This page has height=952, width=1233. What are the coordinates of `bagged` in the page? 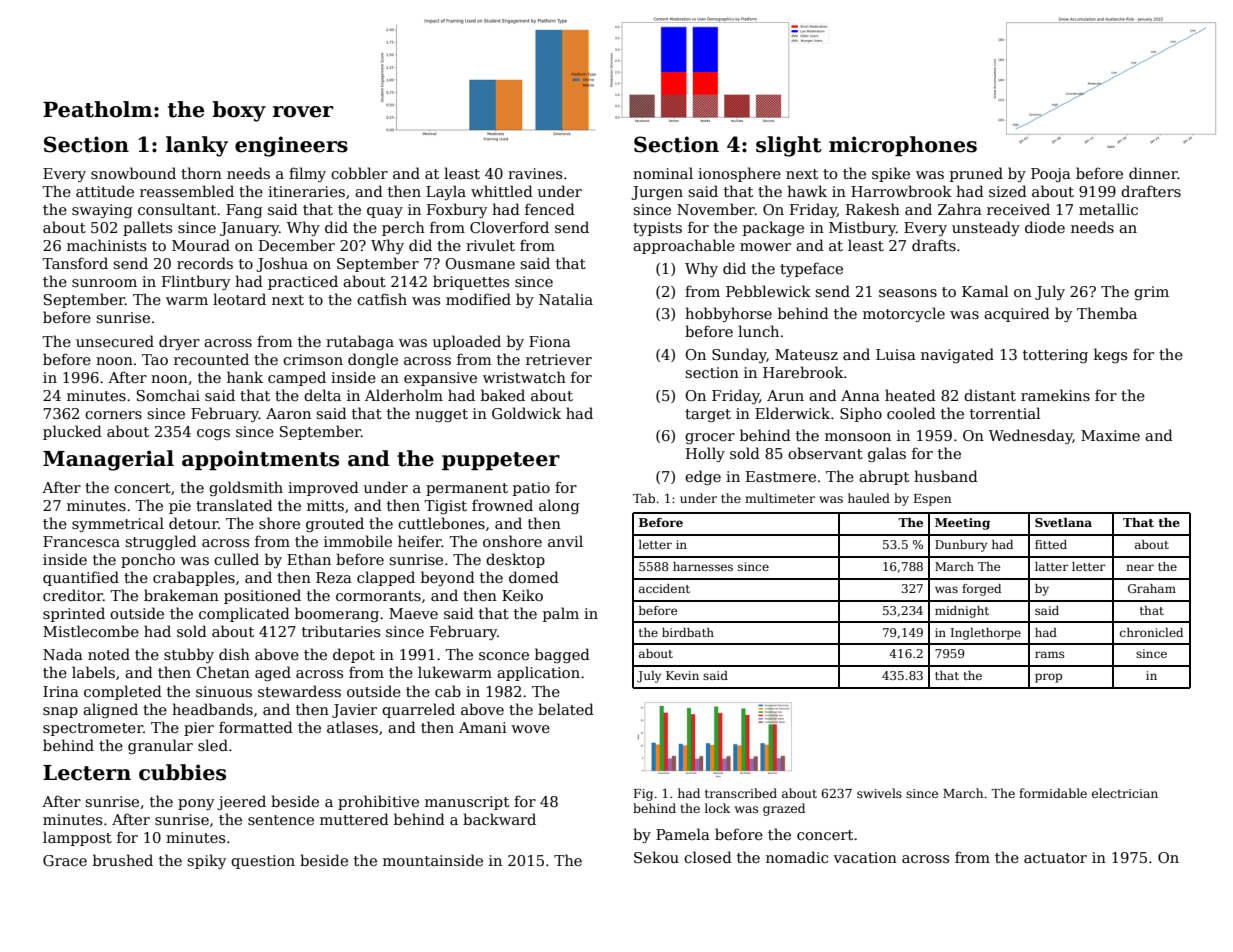 It's located at (562, 655).
